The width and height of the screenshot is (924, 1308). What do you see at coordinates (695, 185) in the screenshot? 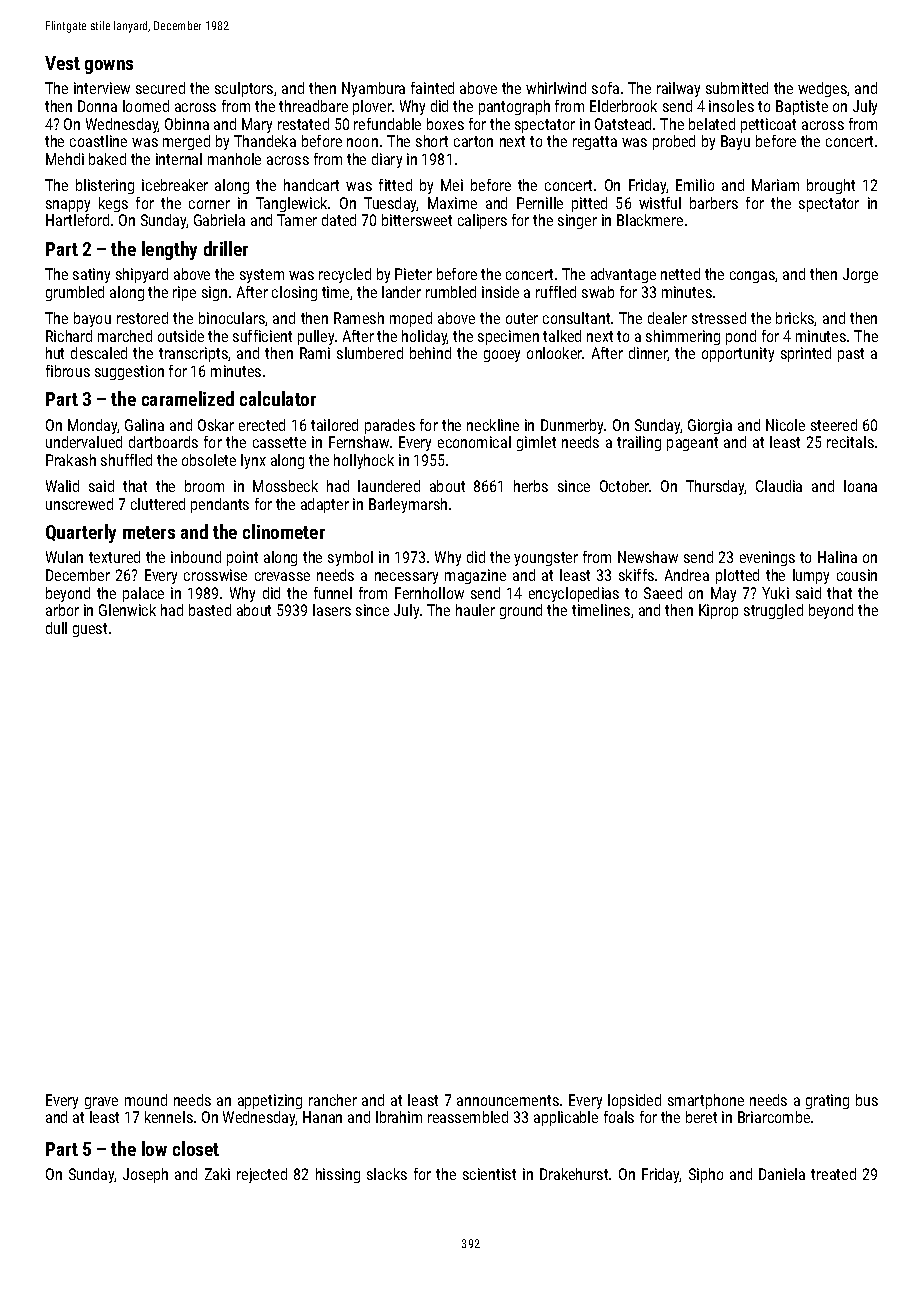
I see `Emilio` at bounding box center [695, 185].
